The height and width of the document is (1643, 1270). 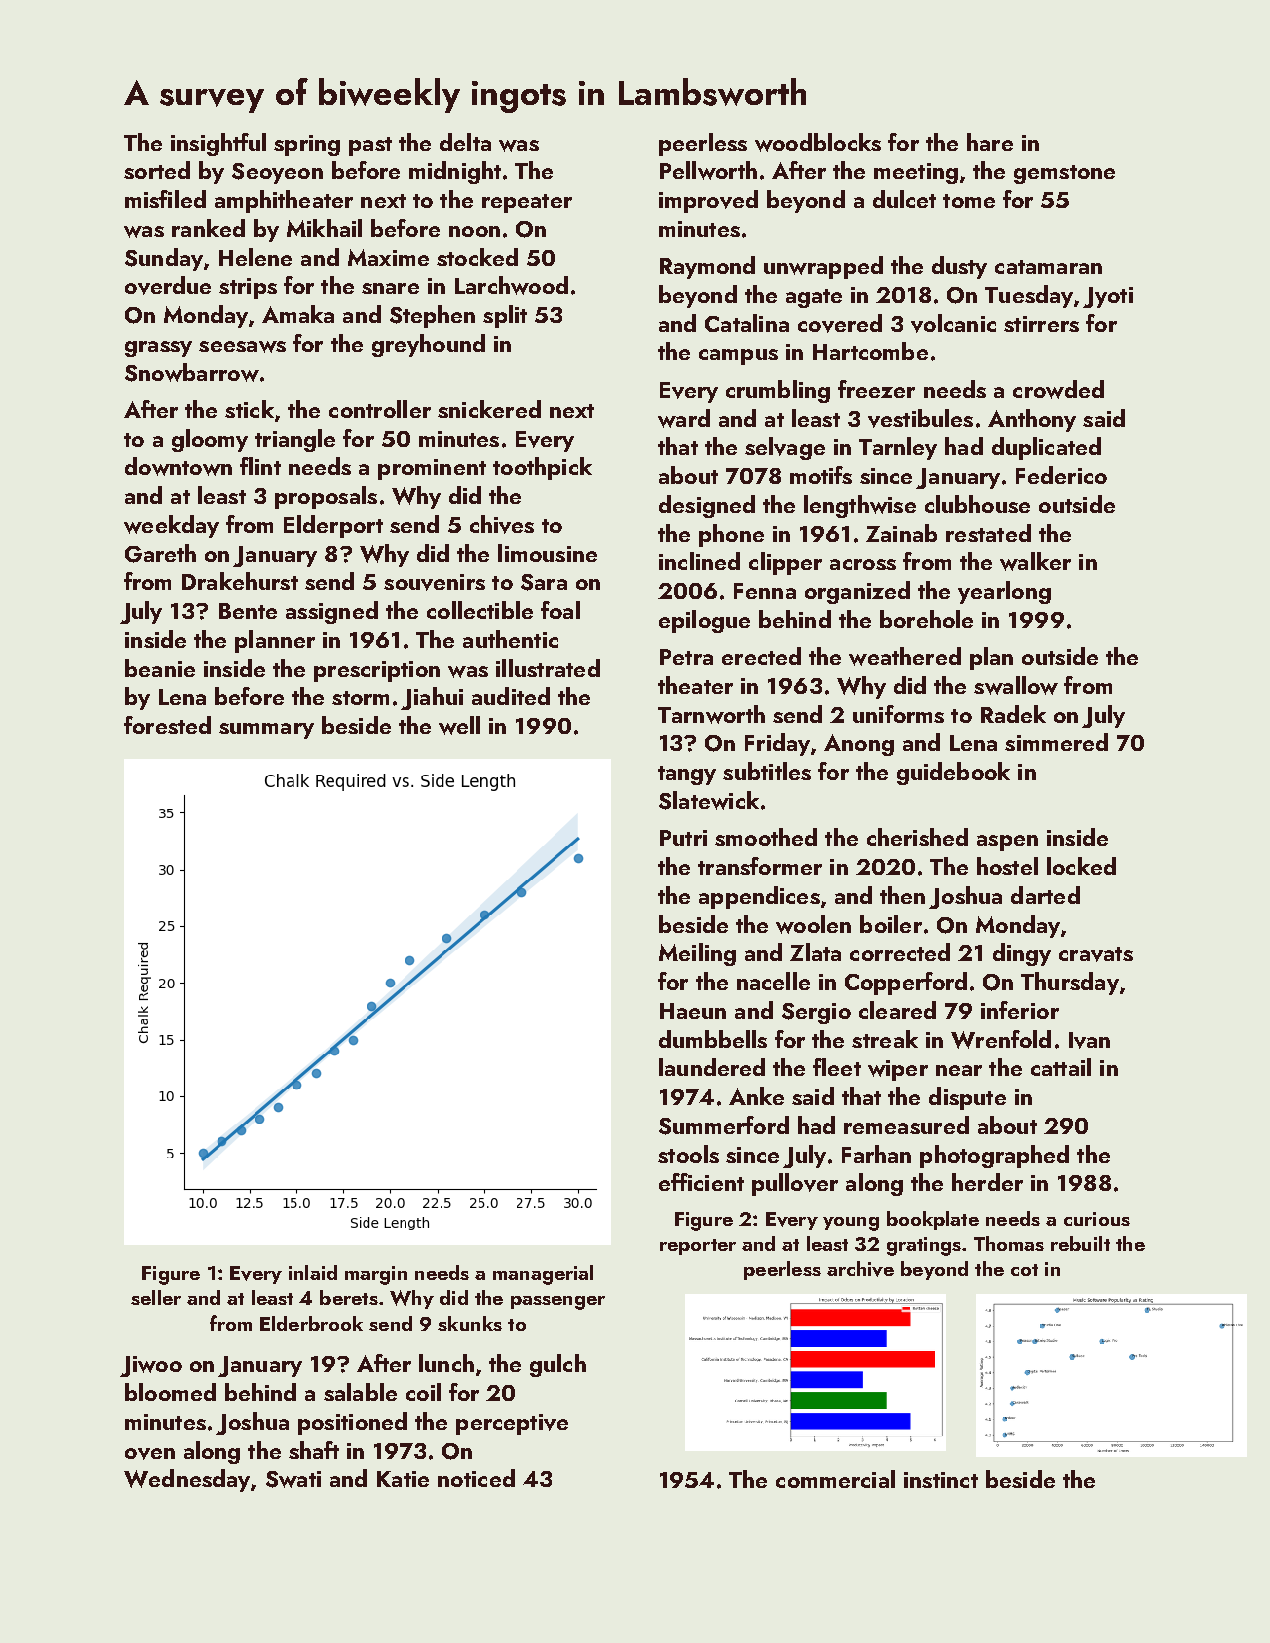 What do you see at coordinates (701, 1182) in the document?
I see `efficient` at bounding box center [701, 1182].
